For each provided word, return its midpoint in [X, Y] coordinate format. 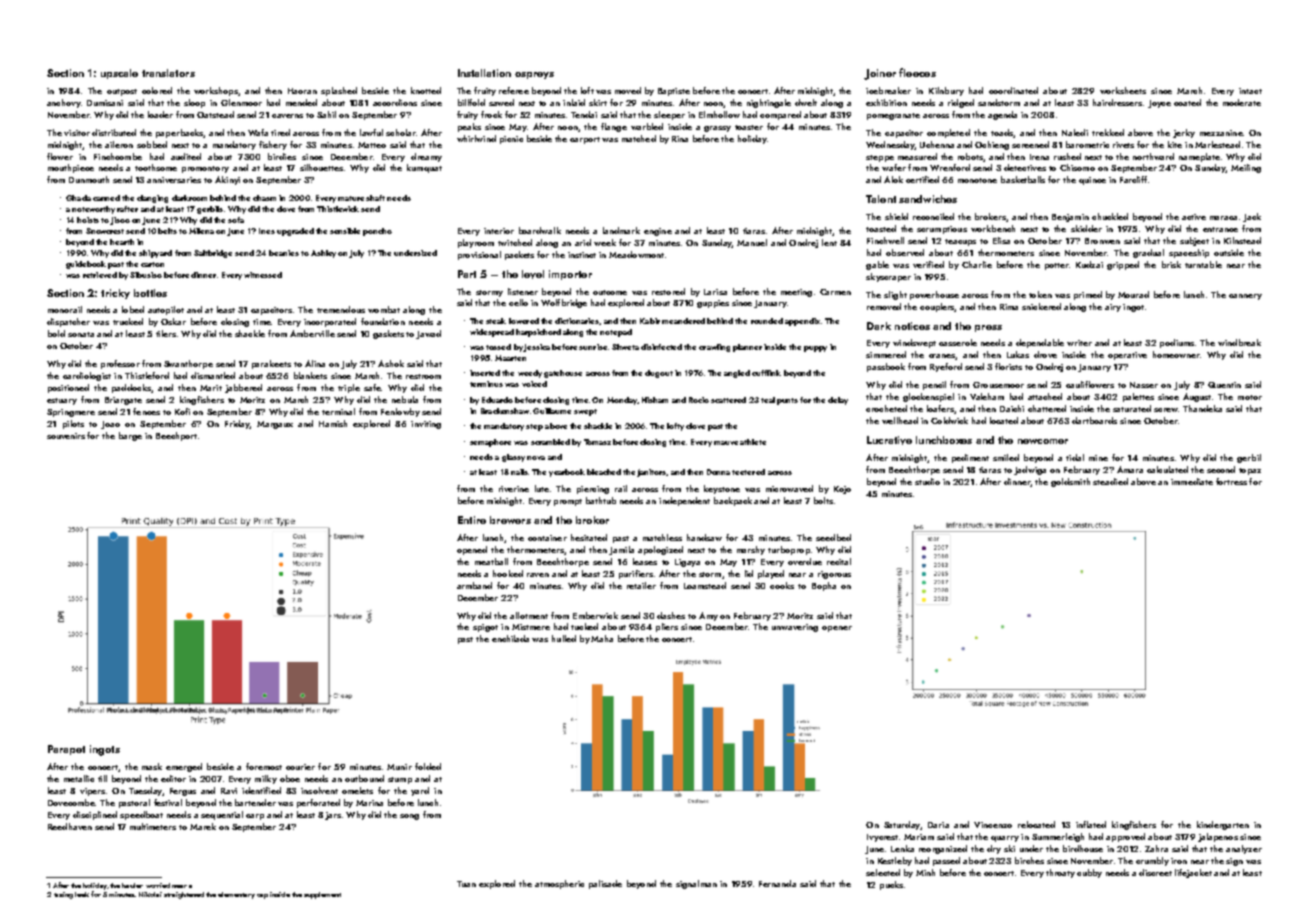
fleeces [917, 72]
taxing [63, 895]
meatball [491, 561]
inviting [426, 425]
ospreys [534, 75]
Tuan [466, 884]
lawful [371, 132]
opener [837, 629]
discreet [1155, 872]
